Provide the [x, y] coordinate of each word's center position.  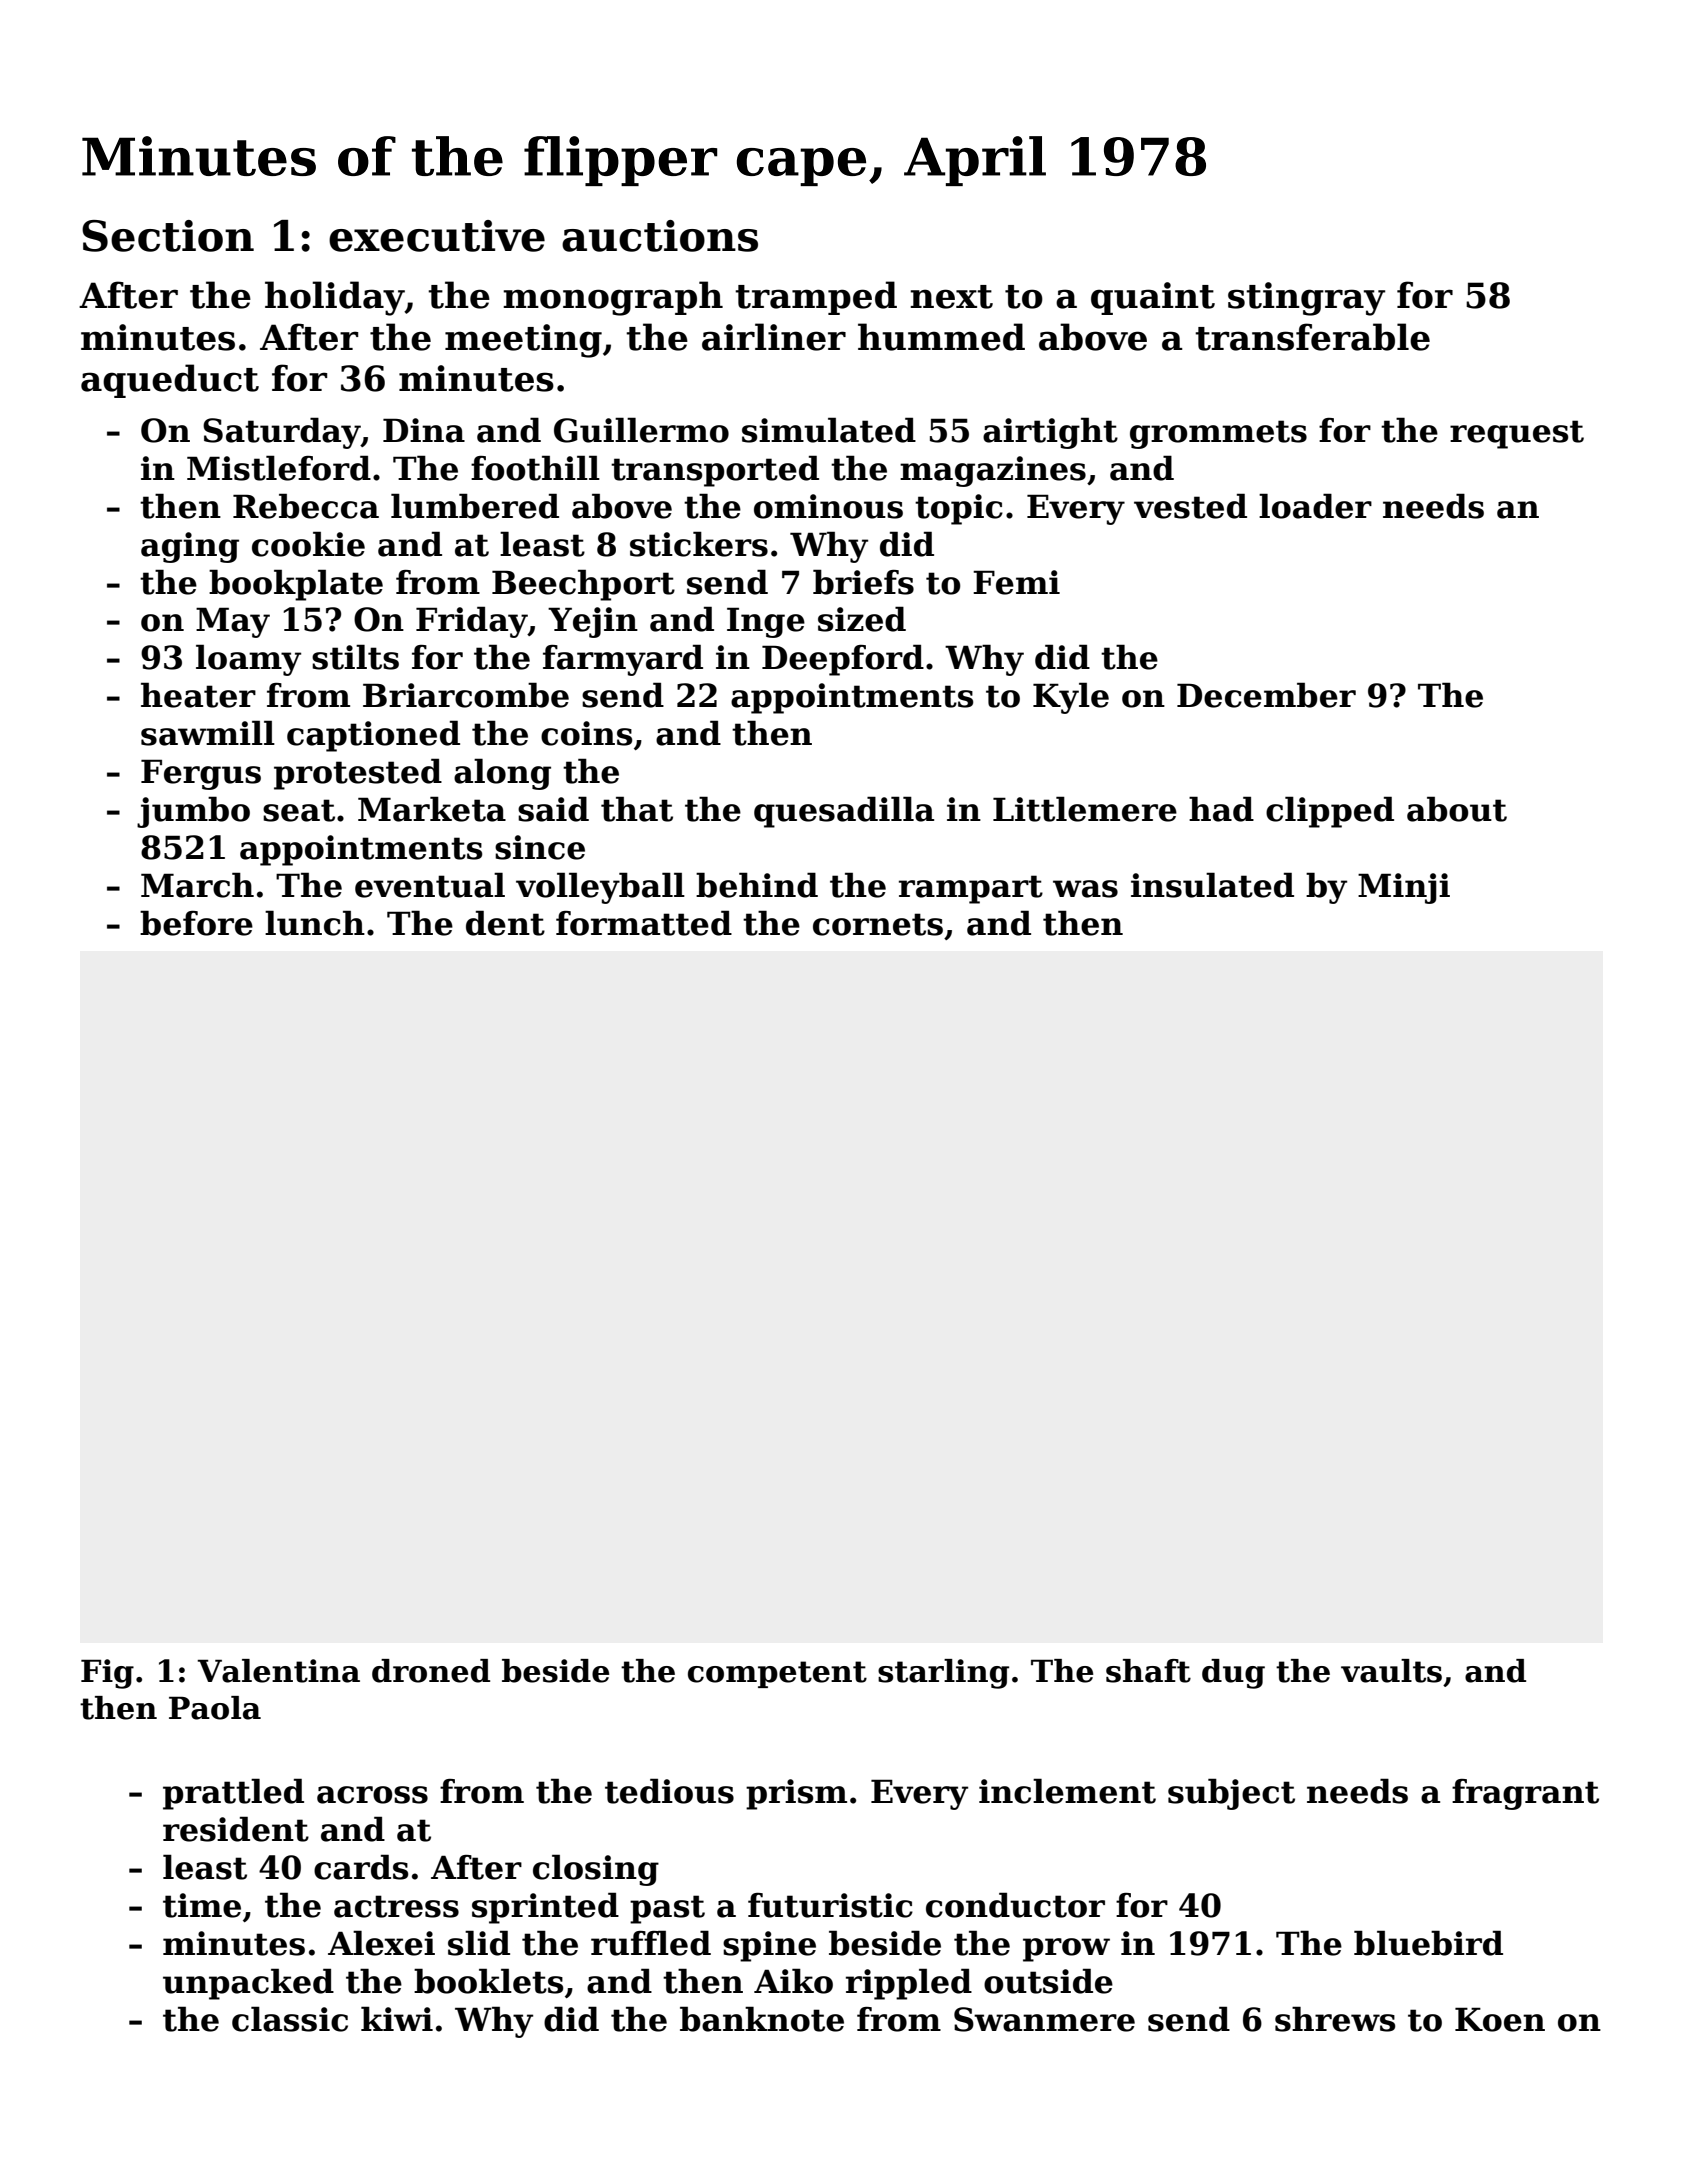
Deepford [843, 660]
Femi [1016, 582]
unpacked [248, 1984]
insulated [1212, 885]
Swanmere [1044, 2019]
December [1266, 695]
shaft [1148, 1671]
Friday [472, 622]
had [1221, 809]
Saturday [282, 433]
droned [431, 1671]
